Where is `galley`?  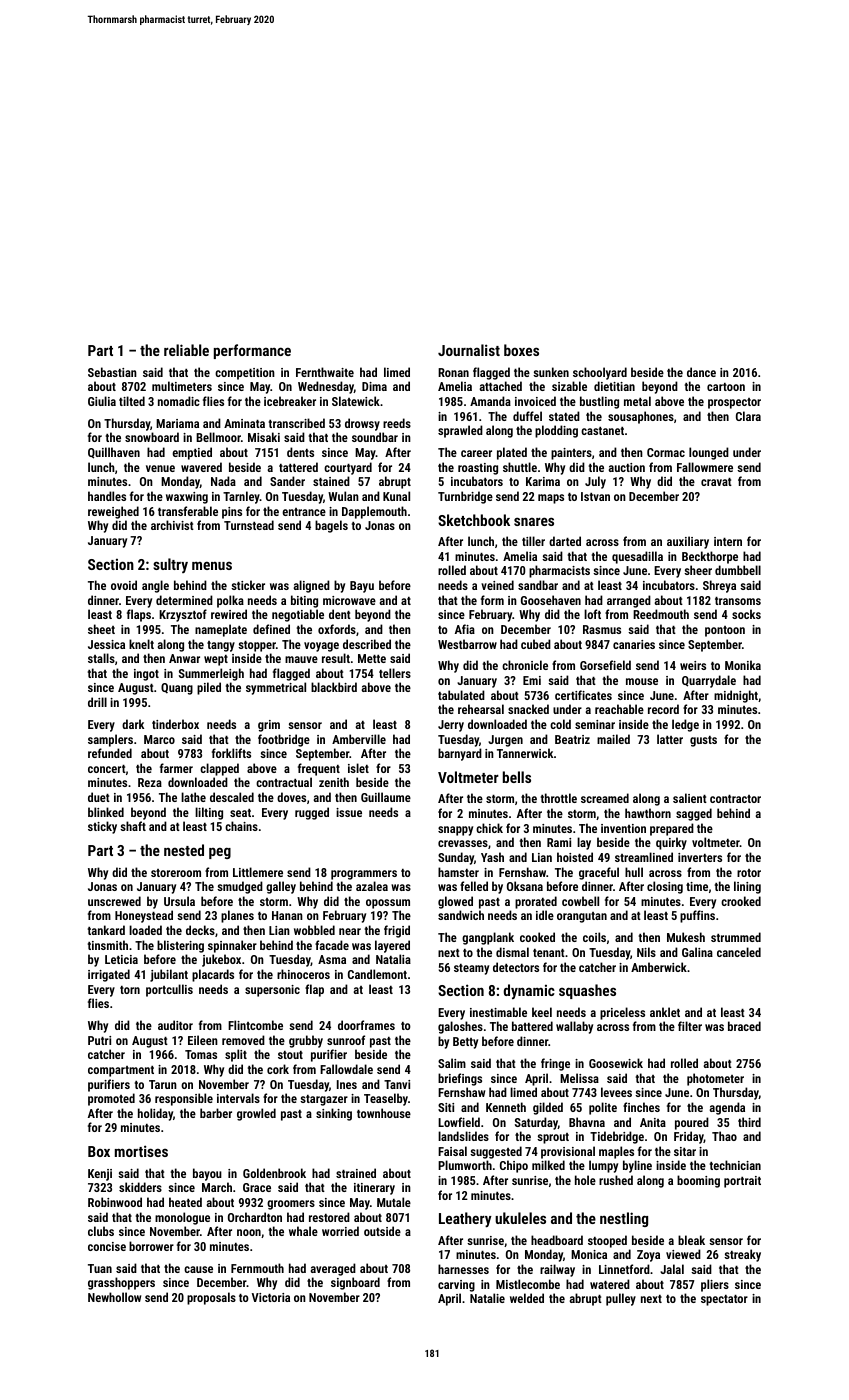 galley is located at coordinates (281, 887).
